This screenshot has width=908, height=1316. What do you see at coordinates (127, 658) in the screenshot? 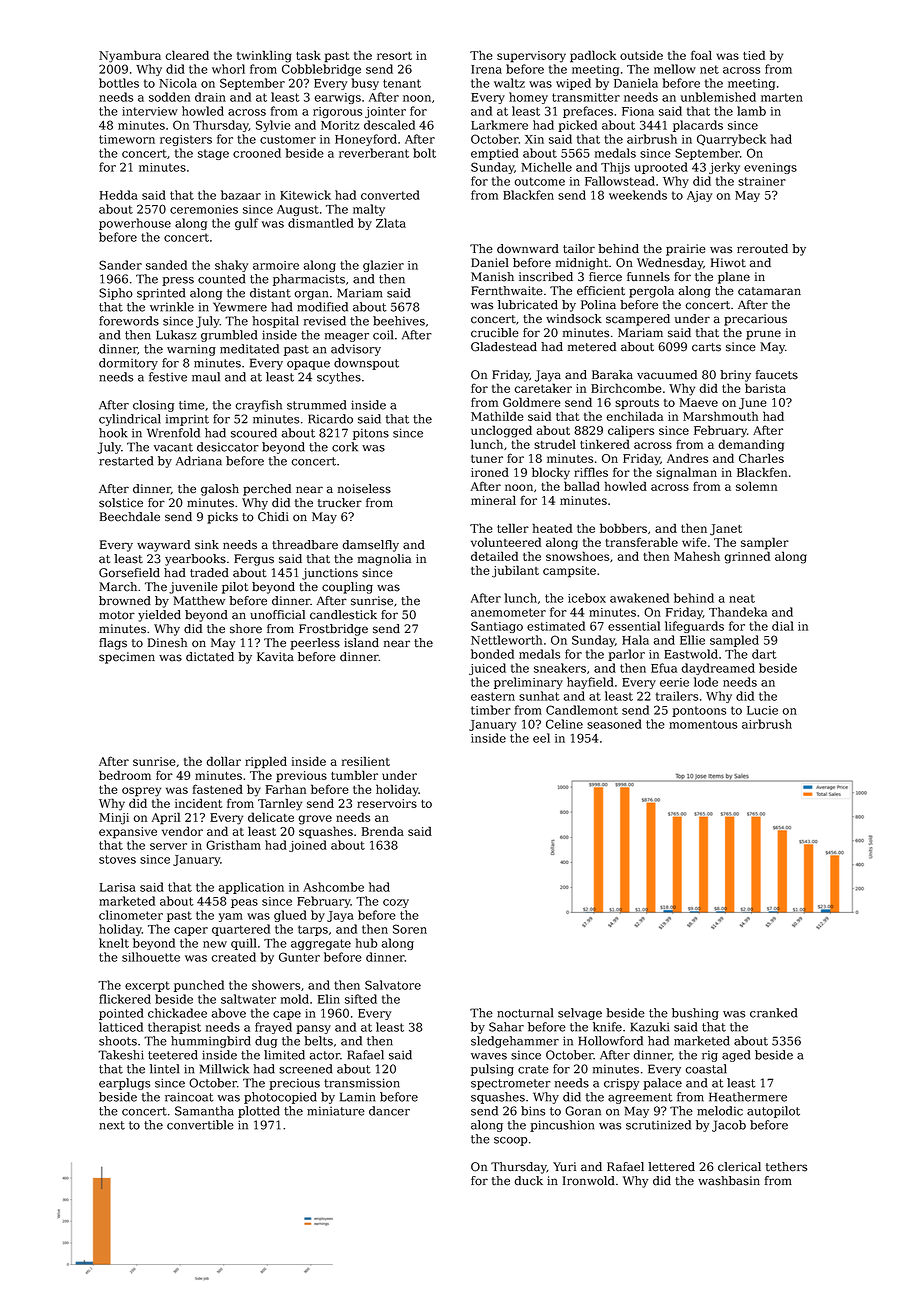
I see `specimen` at bounding box center [127, 658].
